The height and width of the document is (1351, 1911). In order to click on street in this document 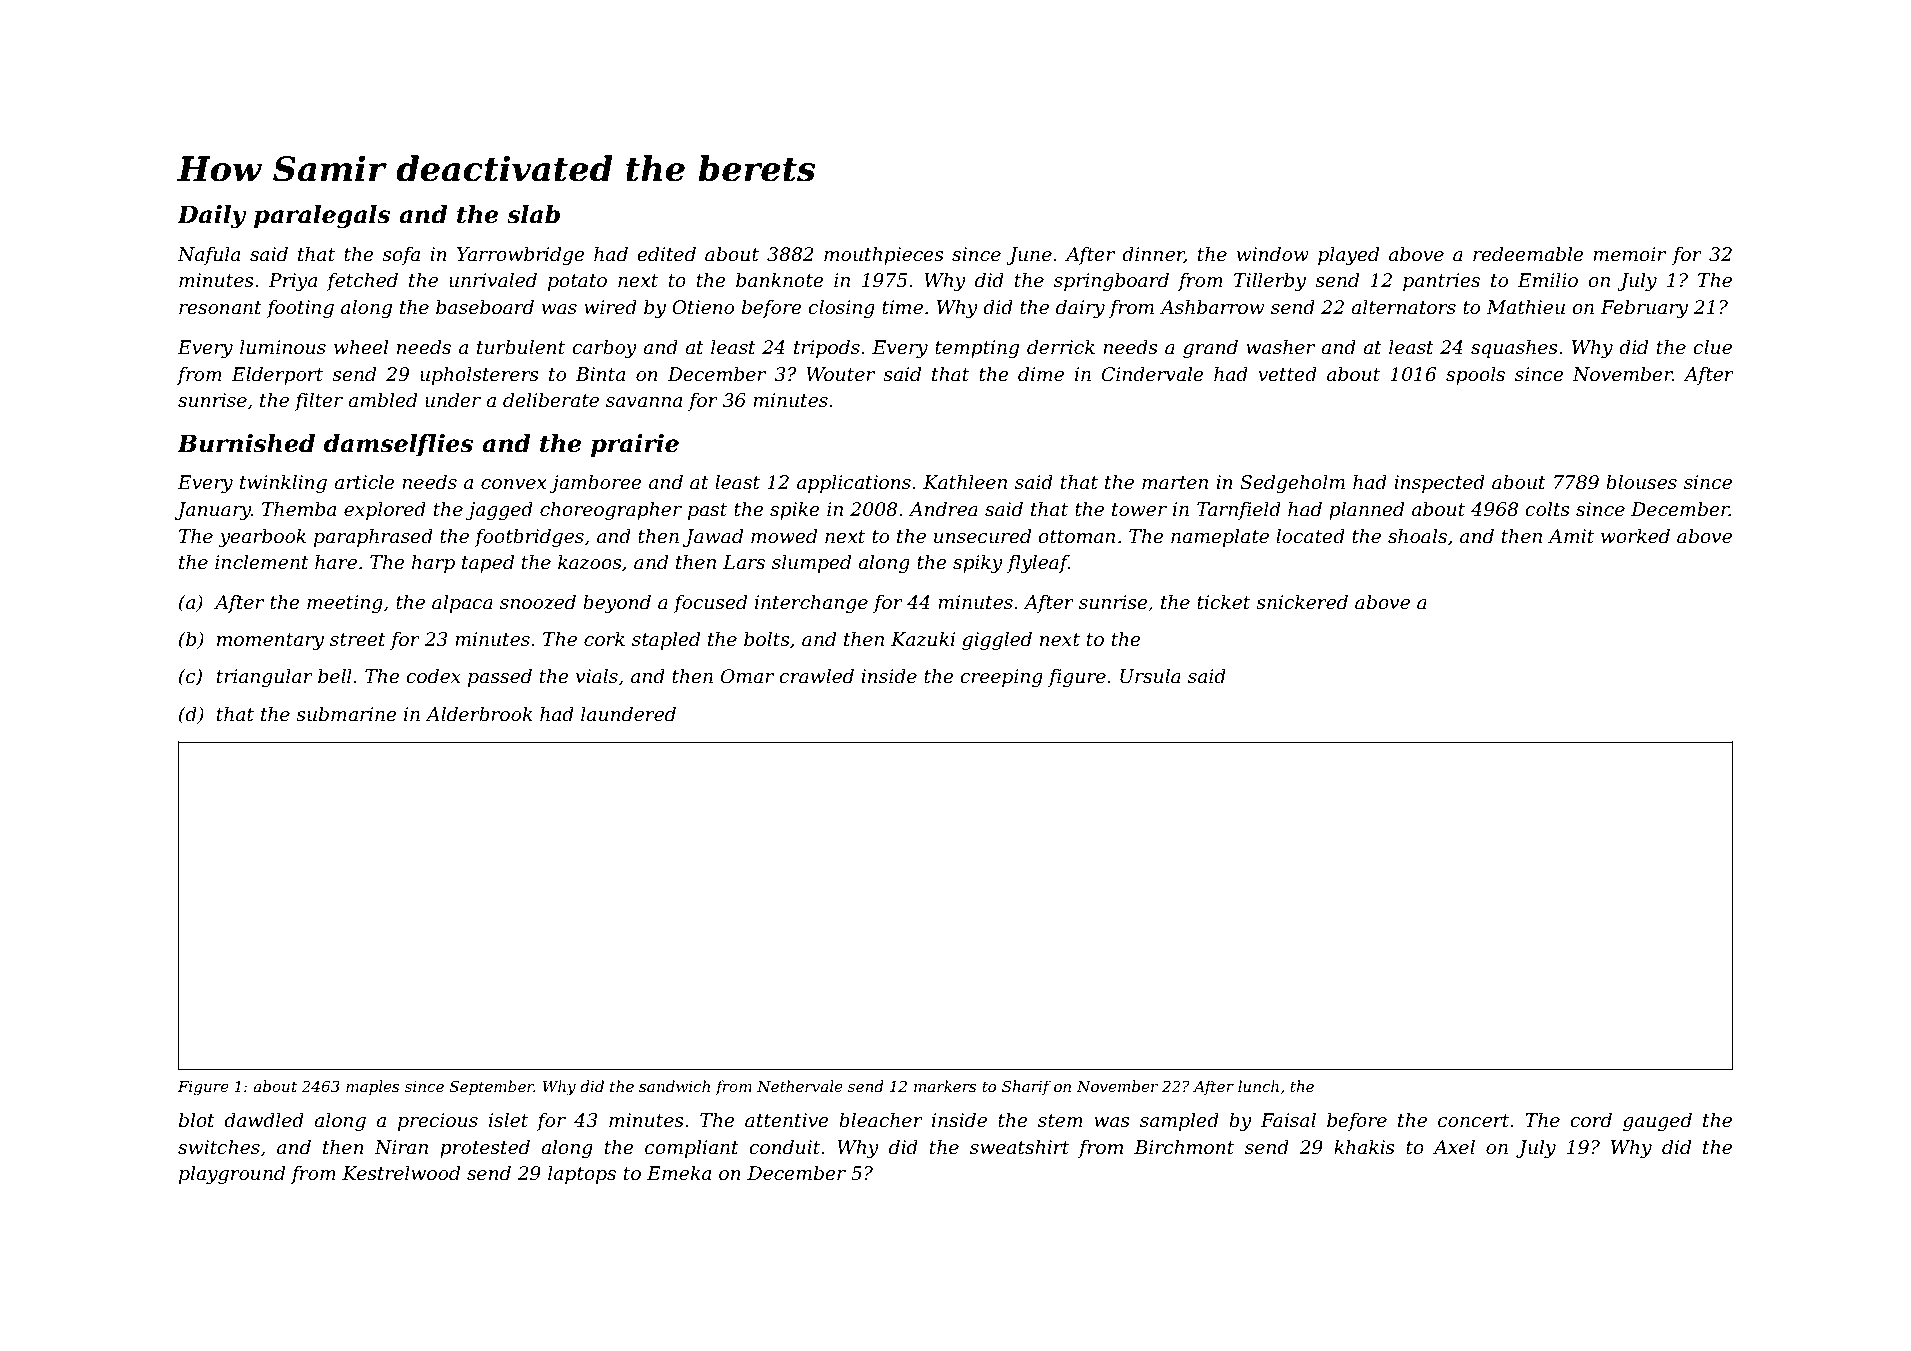, I will do `click(358, 640)`.
